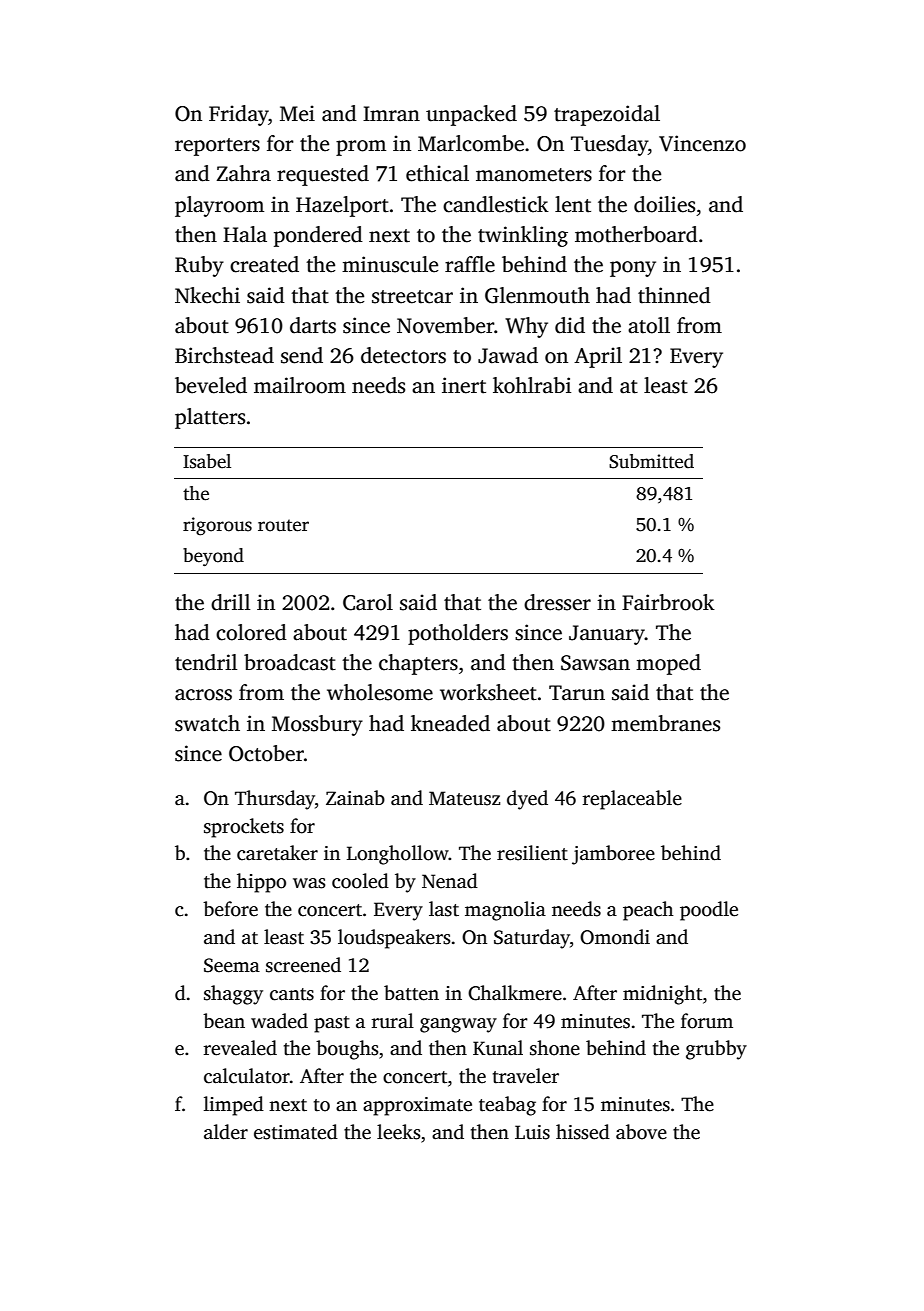 The height and width of the image is (1311, 924). What do you see at coordinates (368, 602) in the image?
I see `Carol` at bounding box center [368, 602].
